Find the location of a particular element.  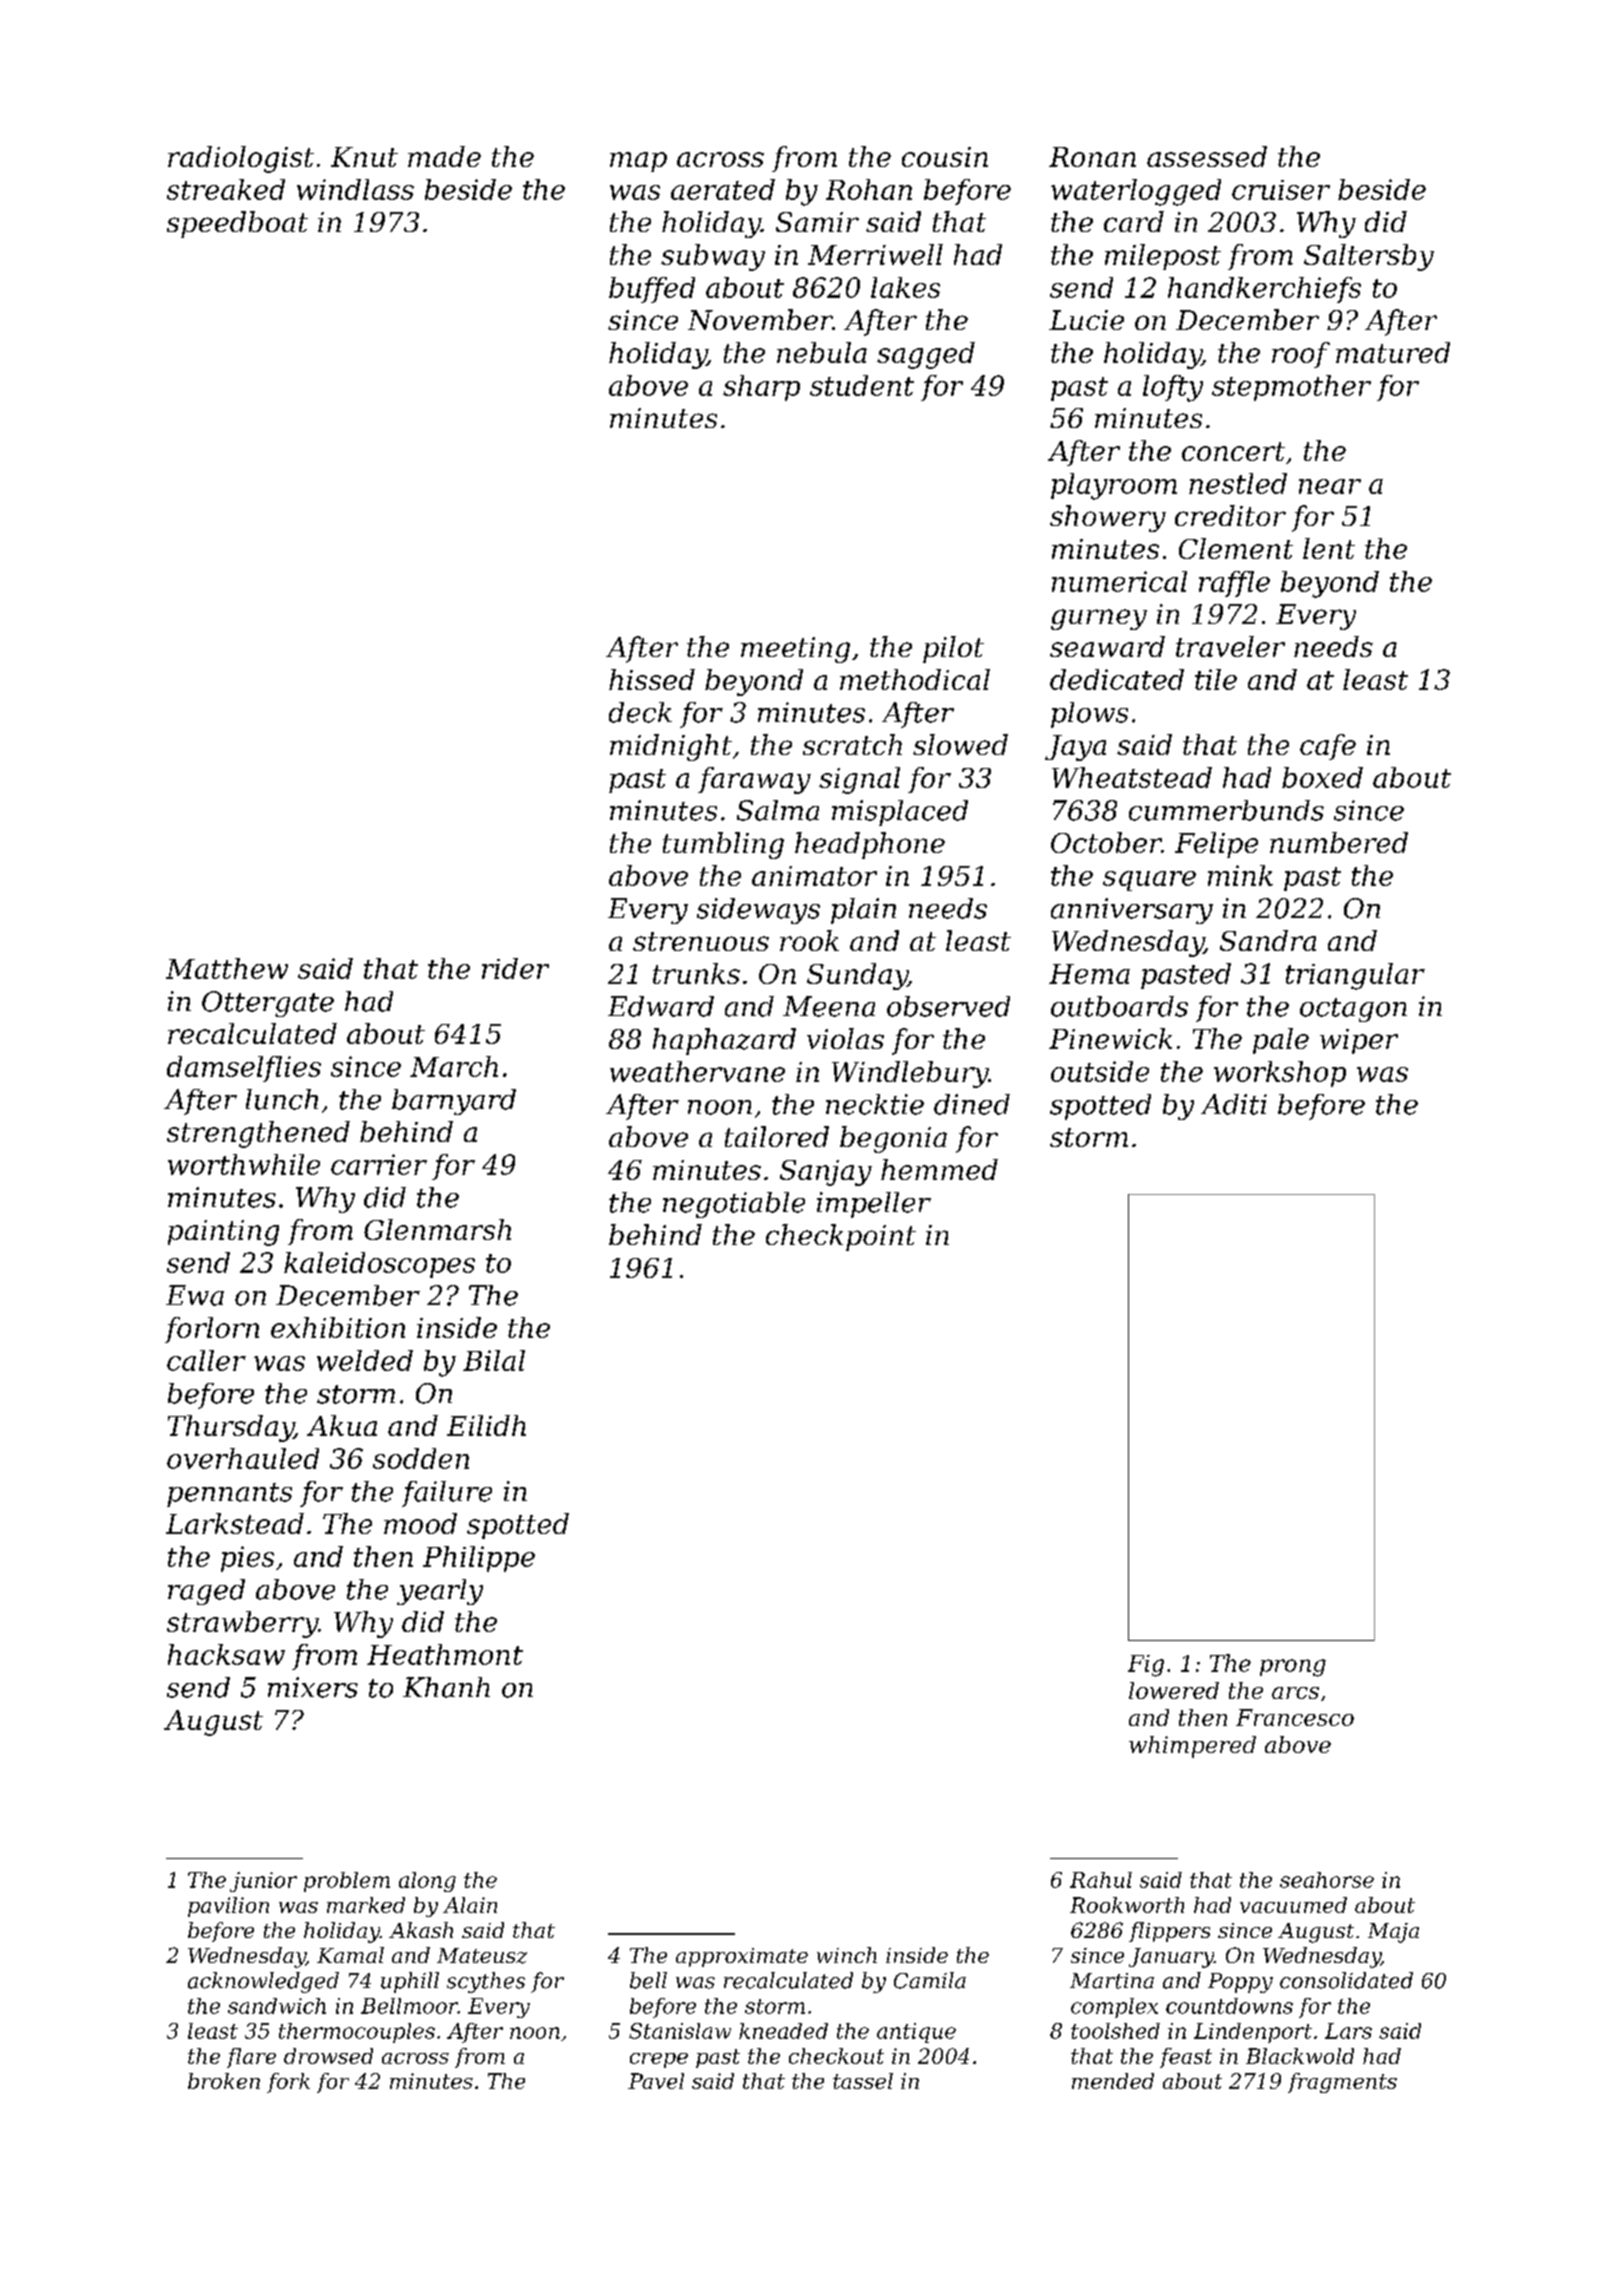

cruiser is located at coordinates (1281, 190).
